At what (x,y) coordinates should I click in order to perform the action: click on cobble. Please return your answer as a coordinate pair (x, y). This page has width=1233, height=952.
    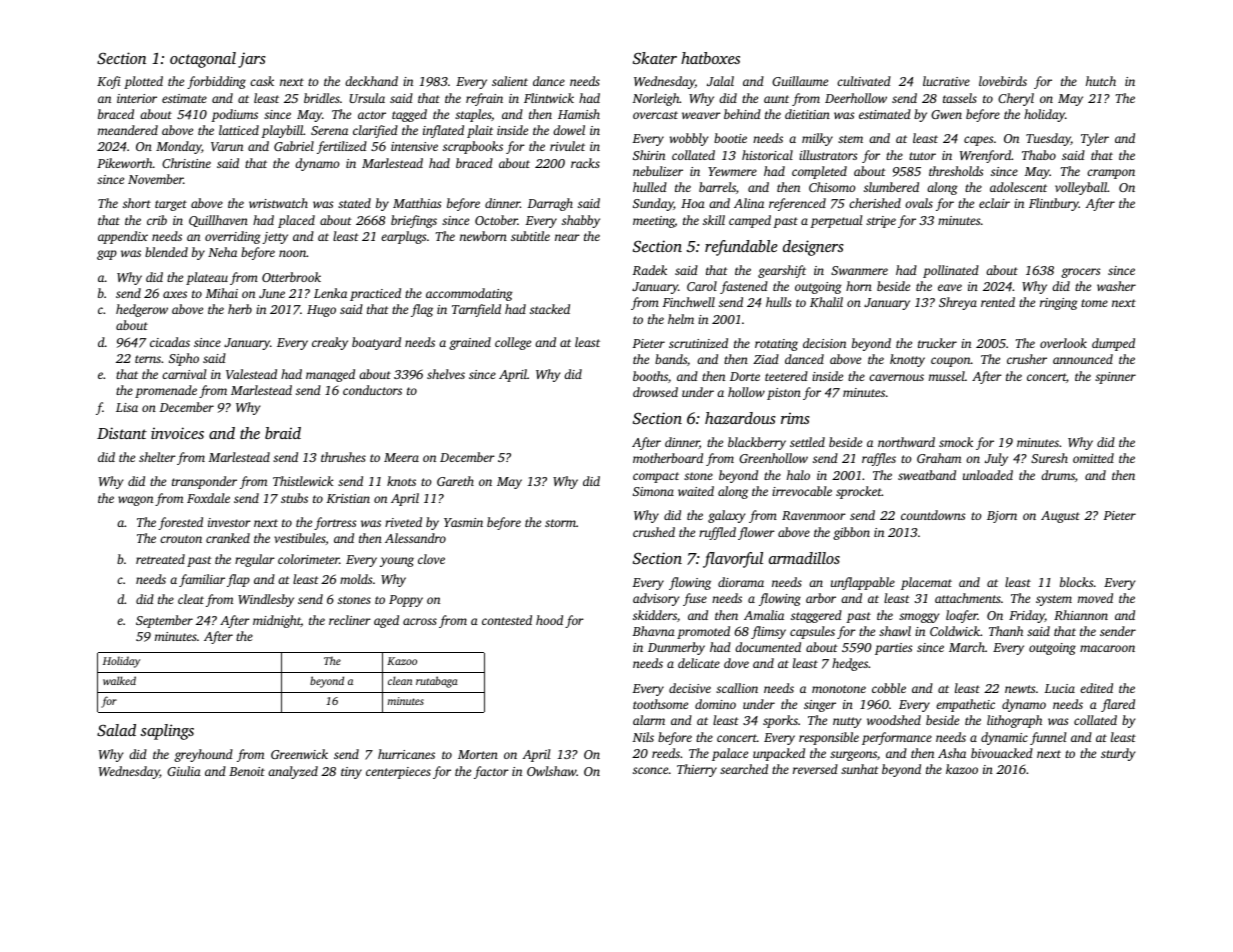
    Looking at the image, I should click on (889, 688).
